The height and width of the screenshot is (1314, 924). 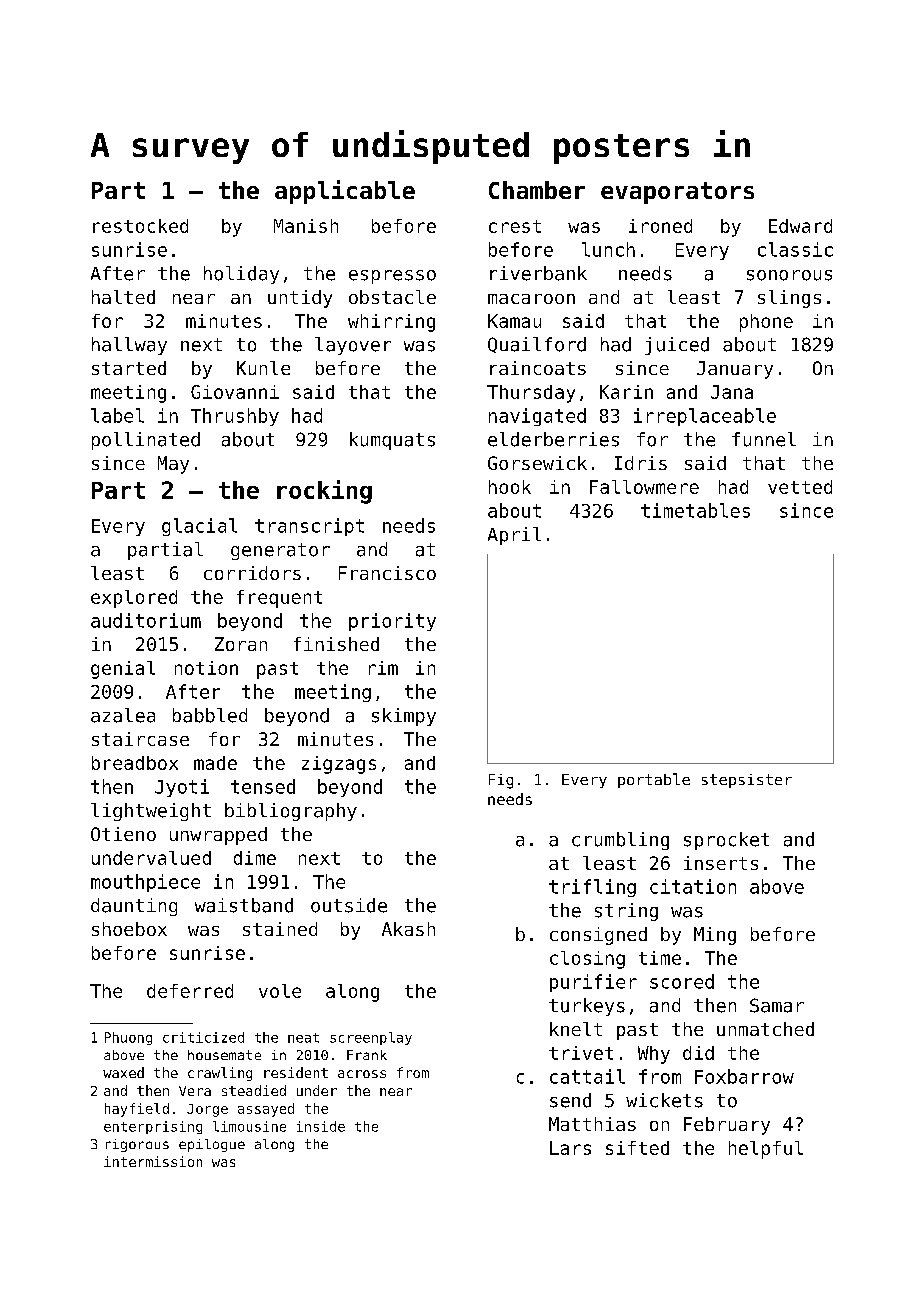 What do you see at coordinates (747, 781) in the screenshot?
I see `stepsister` at bounding box center [747, 781].
